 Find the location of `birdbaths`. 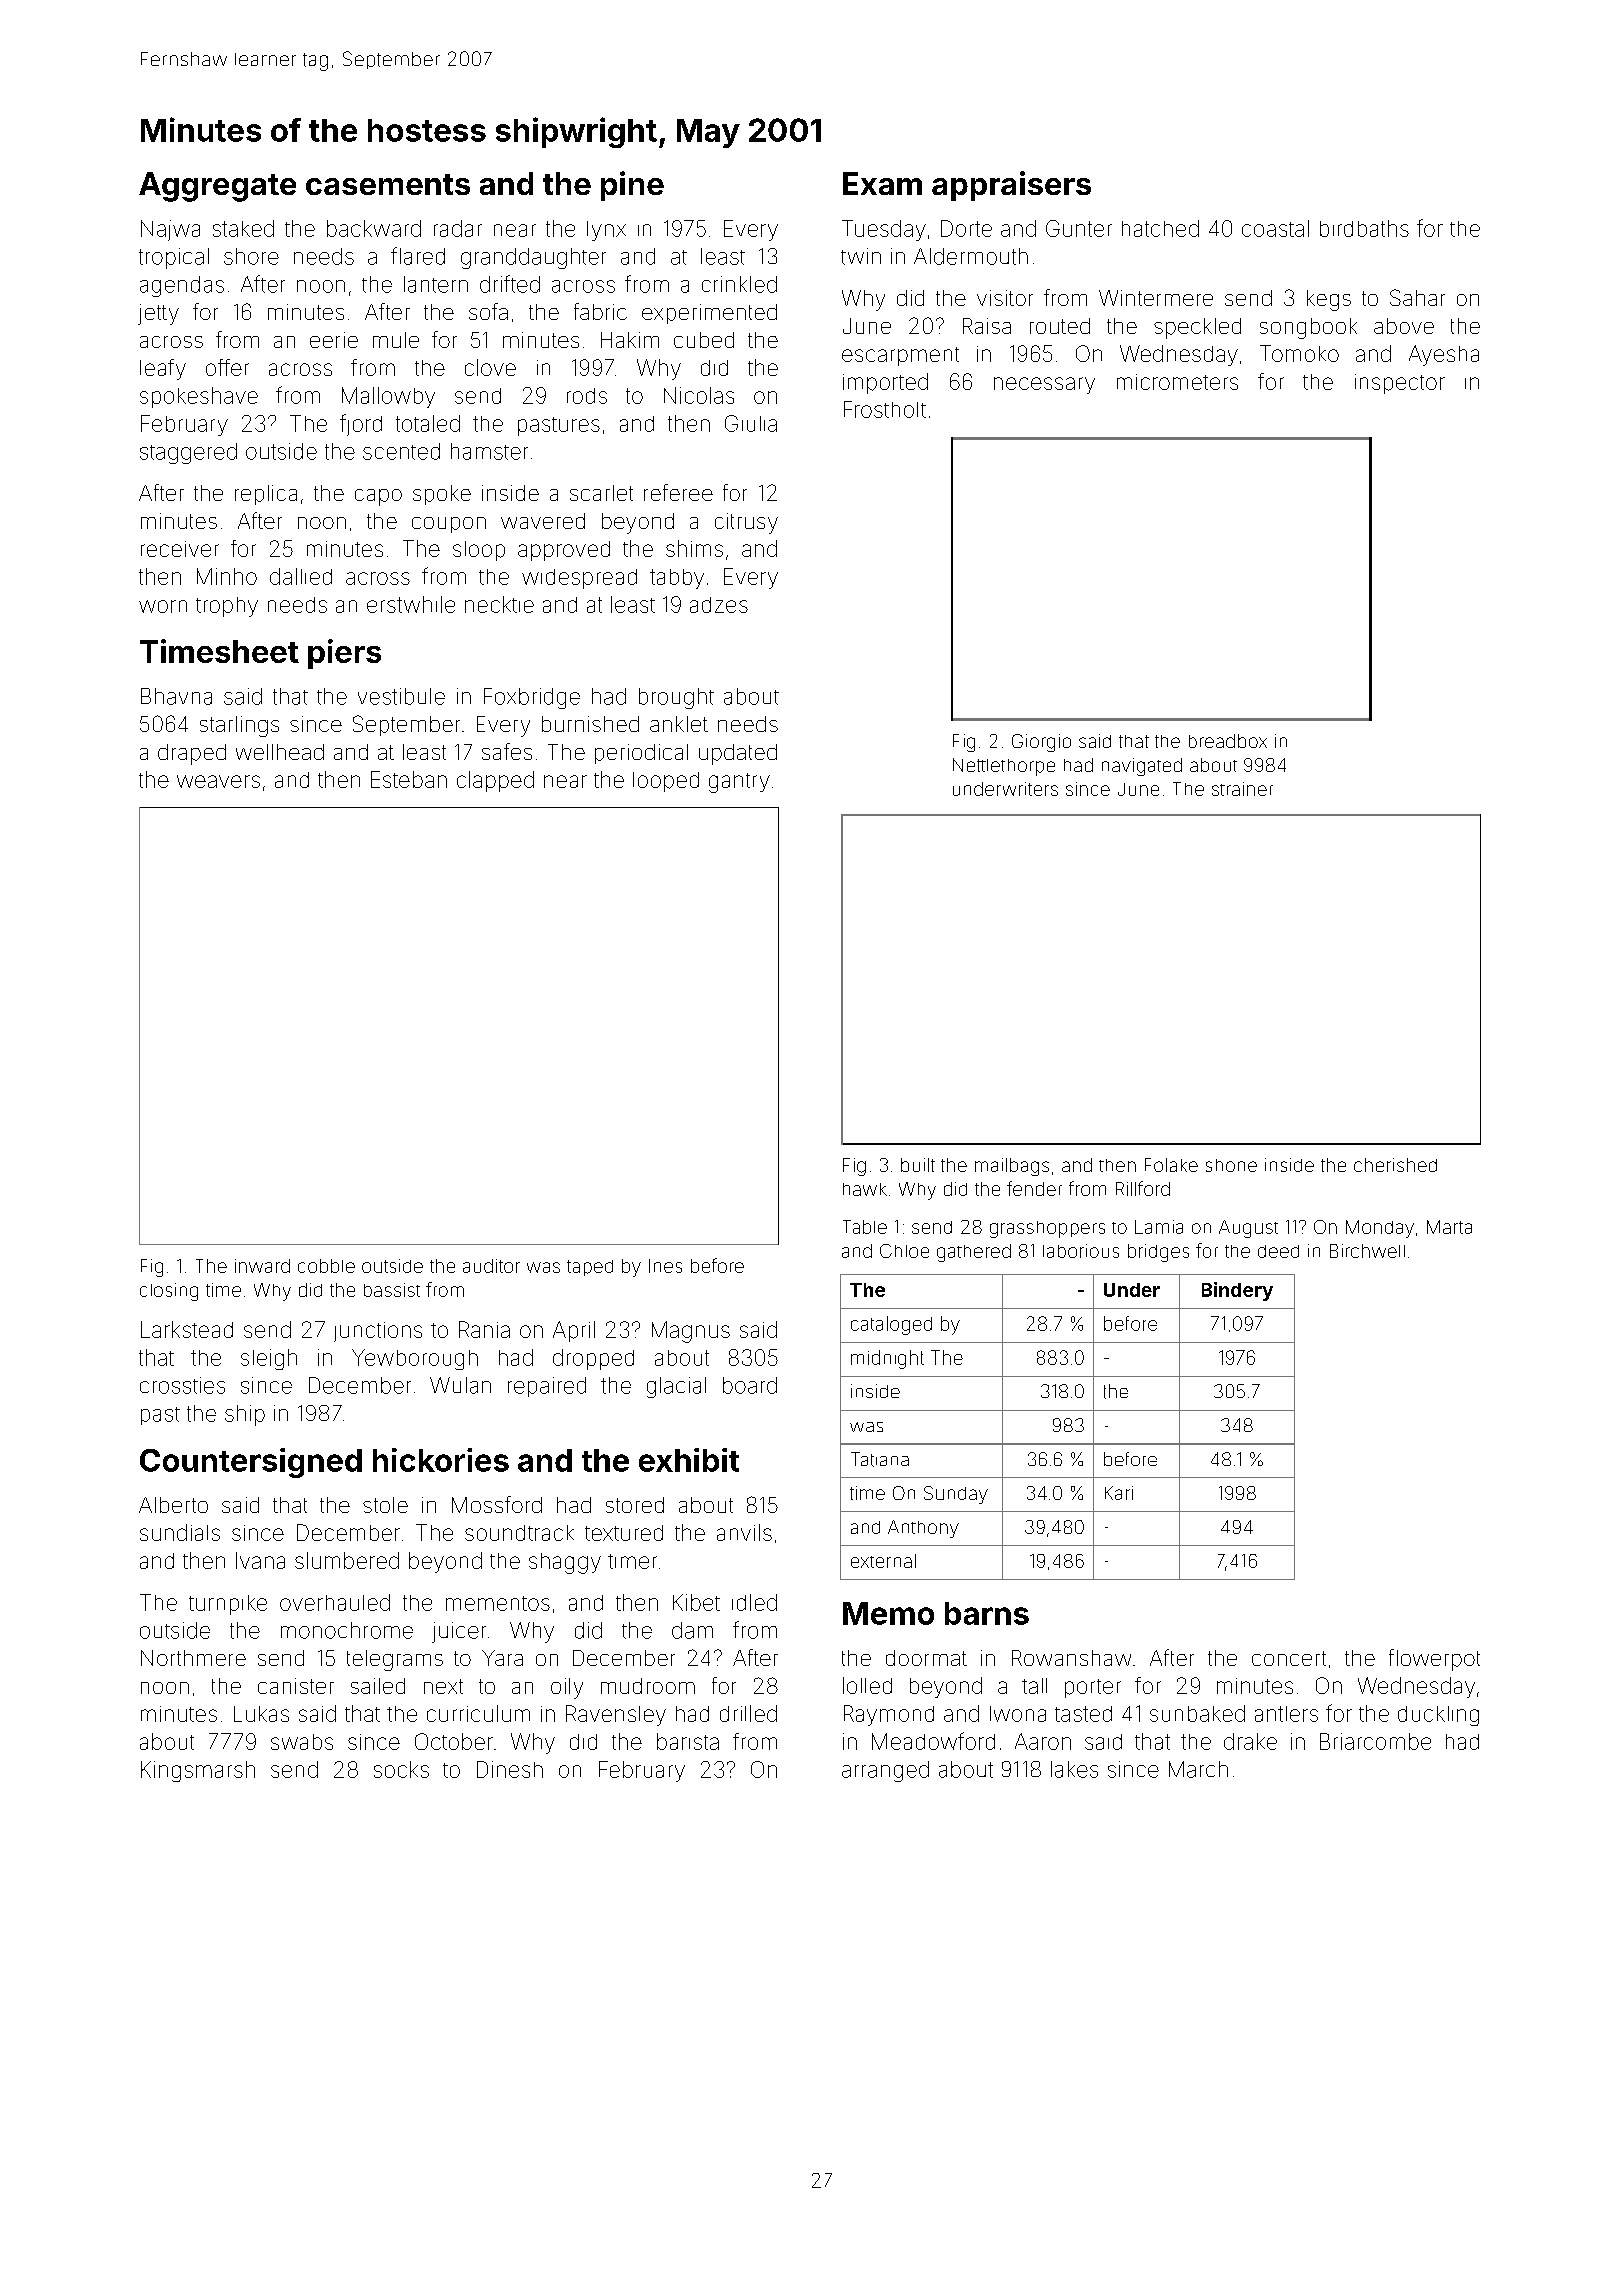

birdbaths is located at coordinates (1364, 228).
